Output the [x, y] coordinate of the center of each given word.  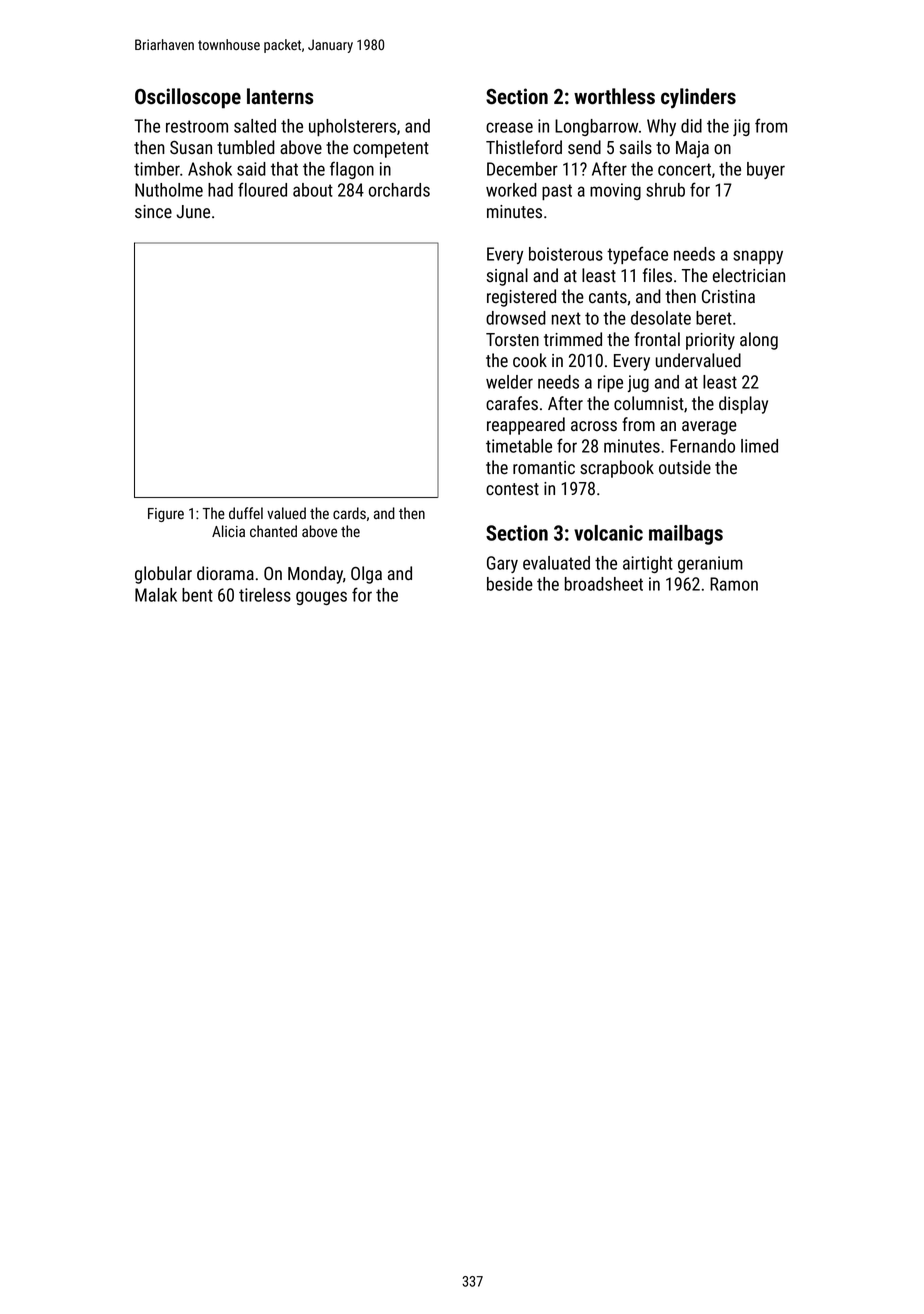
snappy [758, 257]
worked [511, 190]
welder [509, 382]
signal [507, 277]
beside [510, 584]
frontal [657, 339]
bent [197, 595]
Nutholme [169, 190]
